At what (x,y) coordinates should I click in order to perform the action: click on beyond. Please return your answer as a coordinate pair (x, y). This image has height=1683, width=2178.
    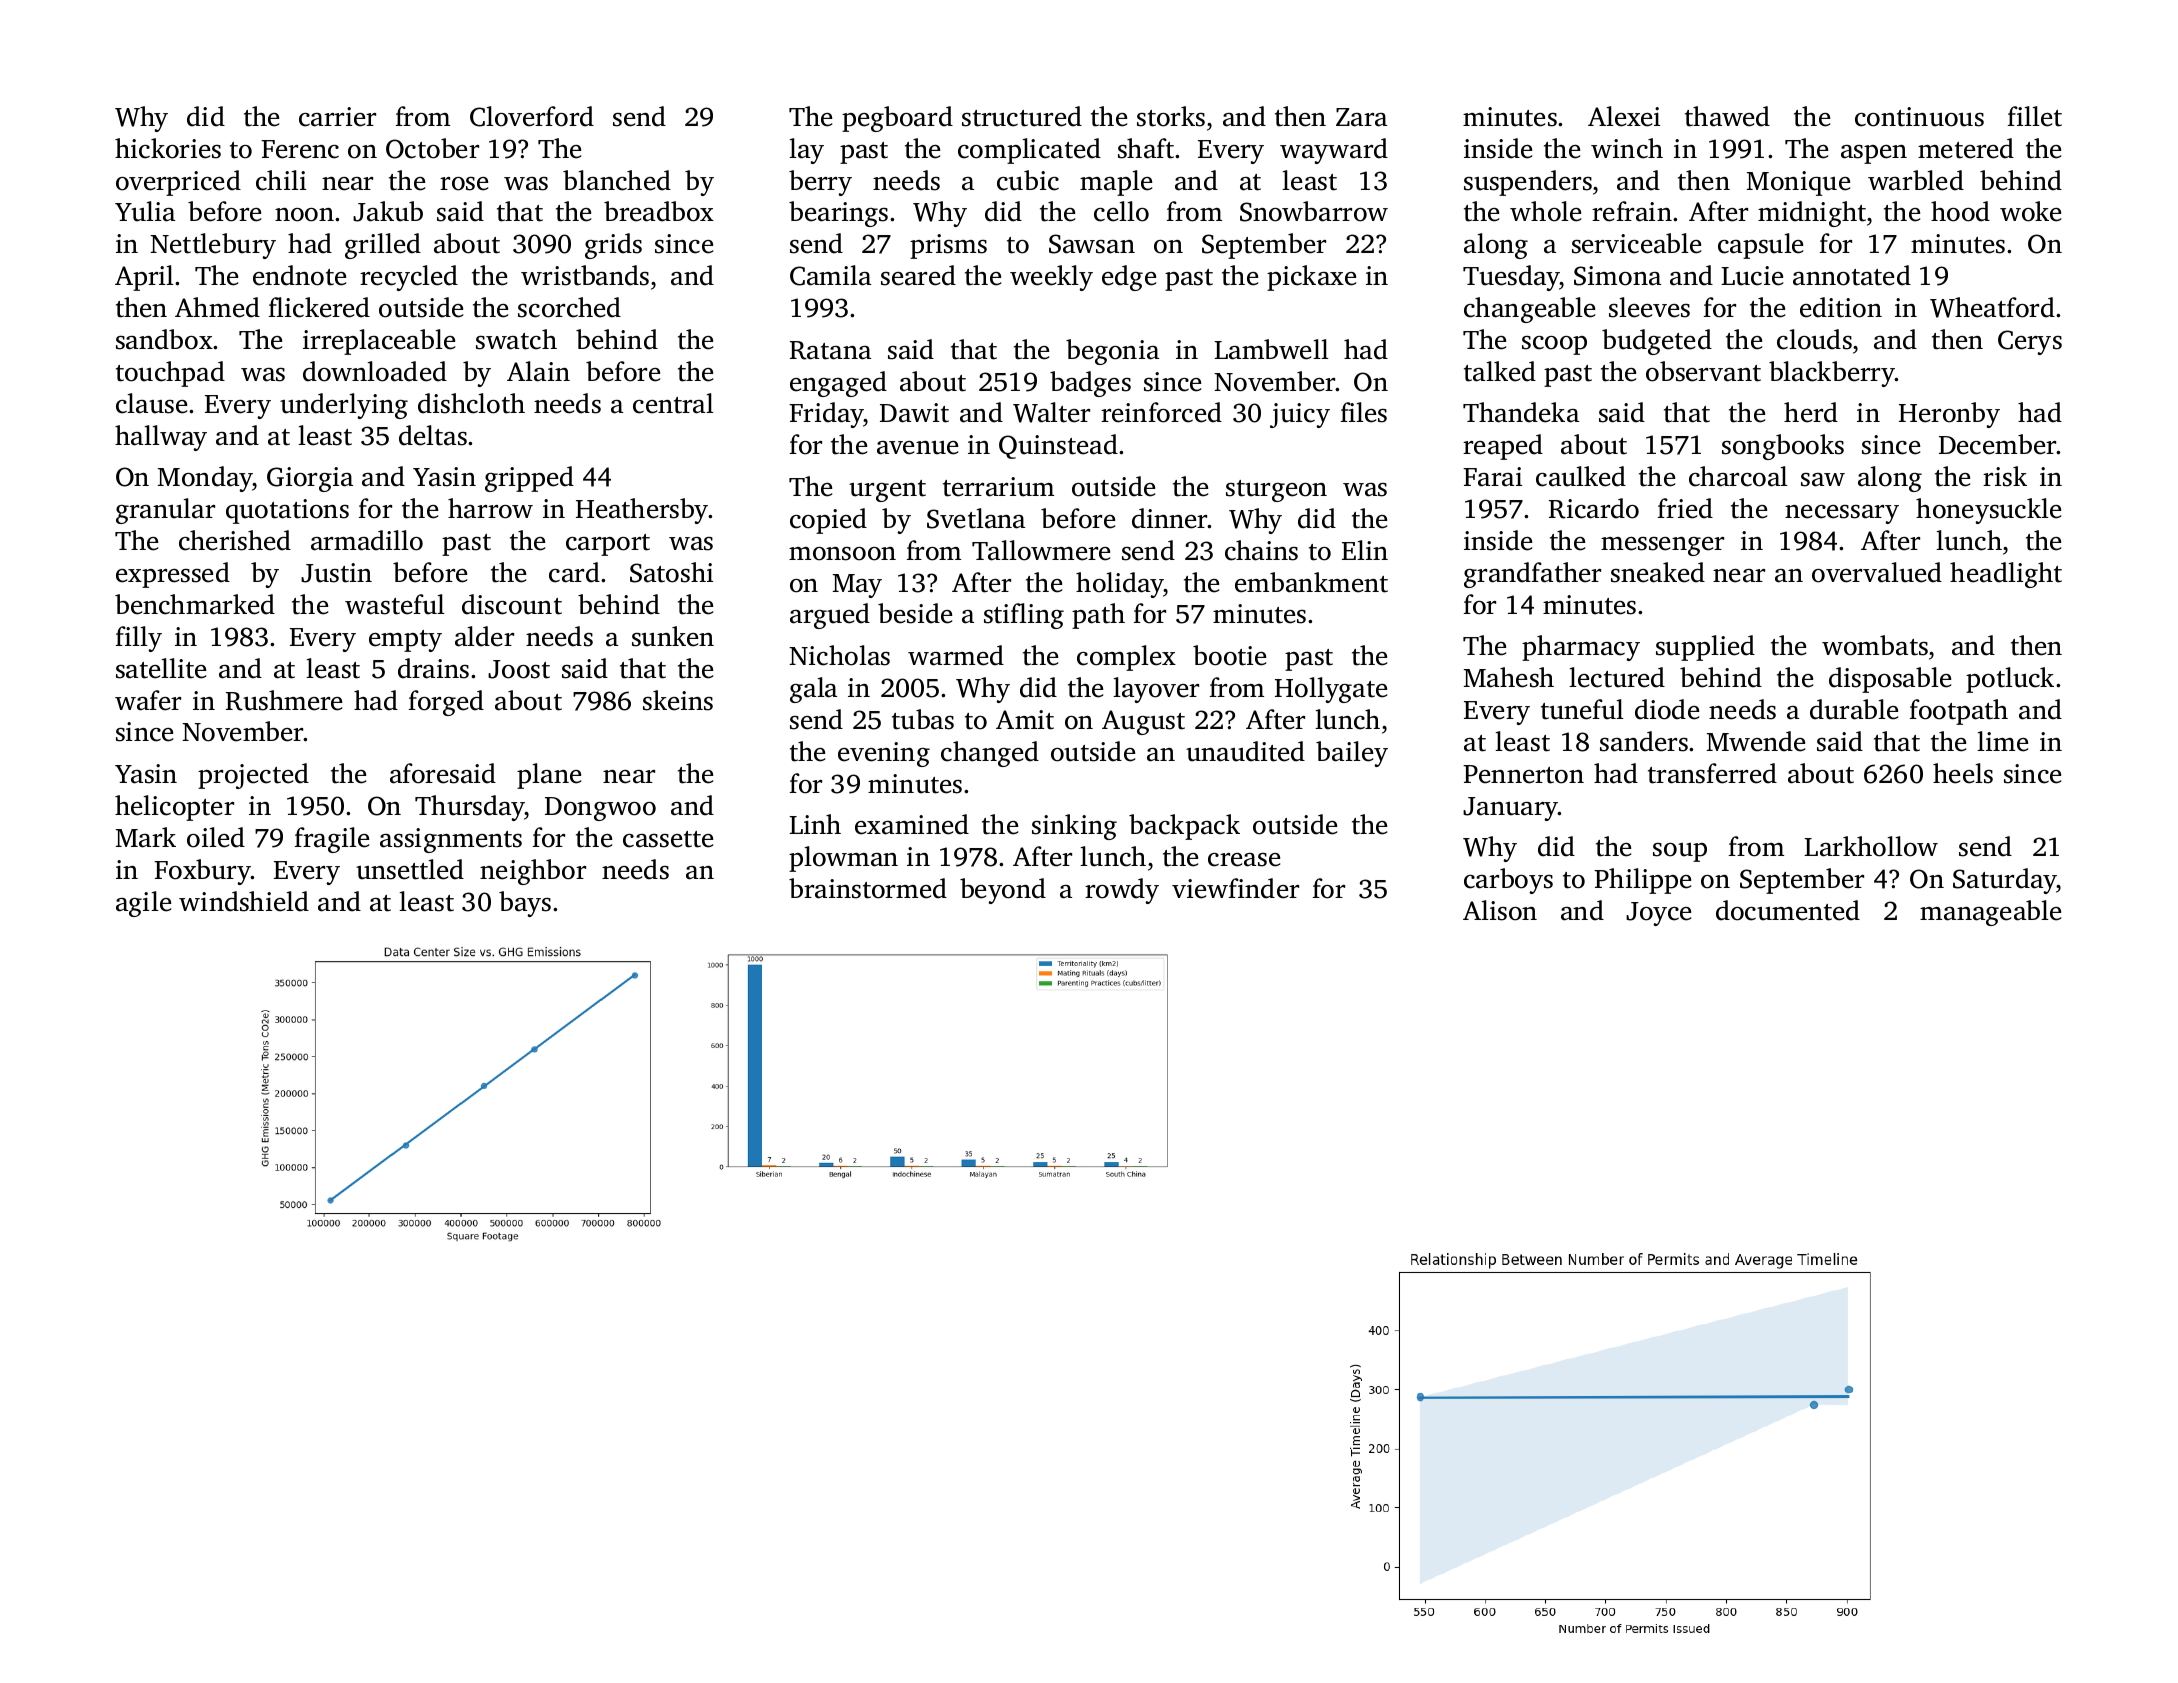
    Looking at the image, I should click on (1003, 891).
